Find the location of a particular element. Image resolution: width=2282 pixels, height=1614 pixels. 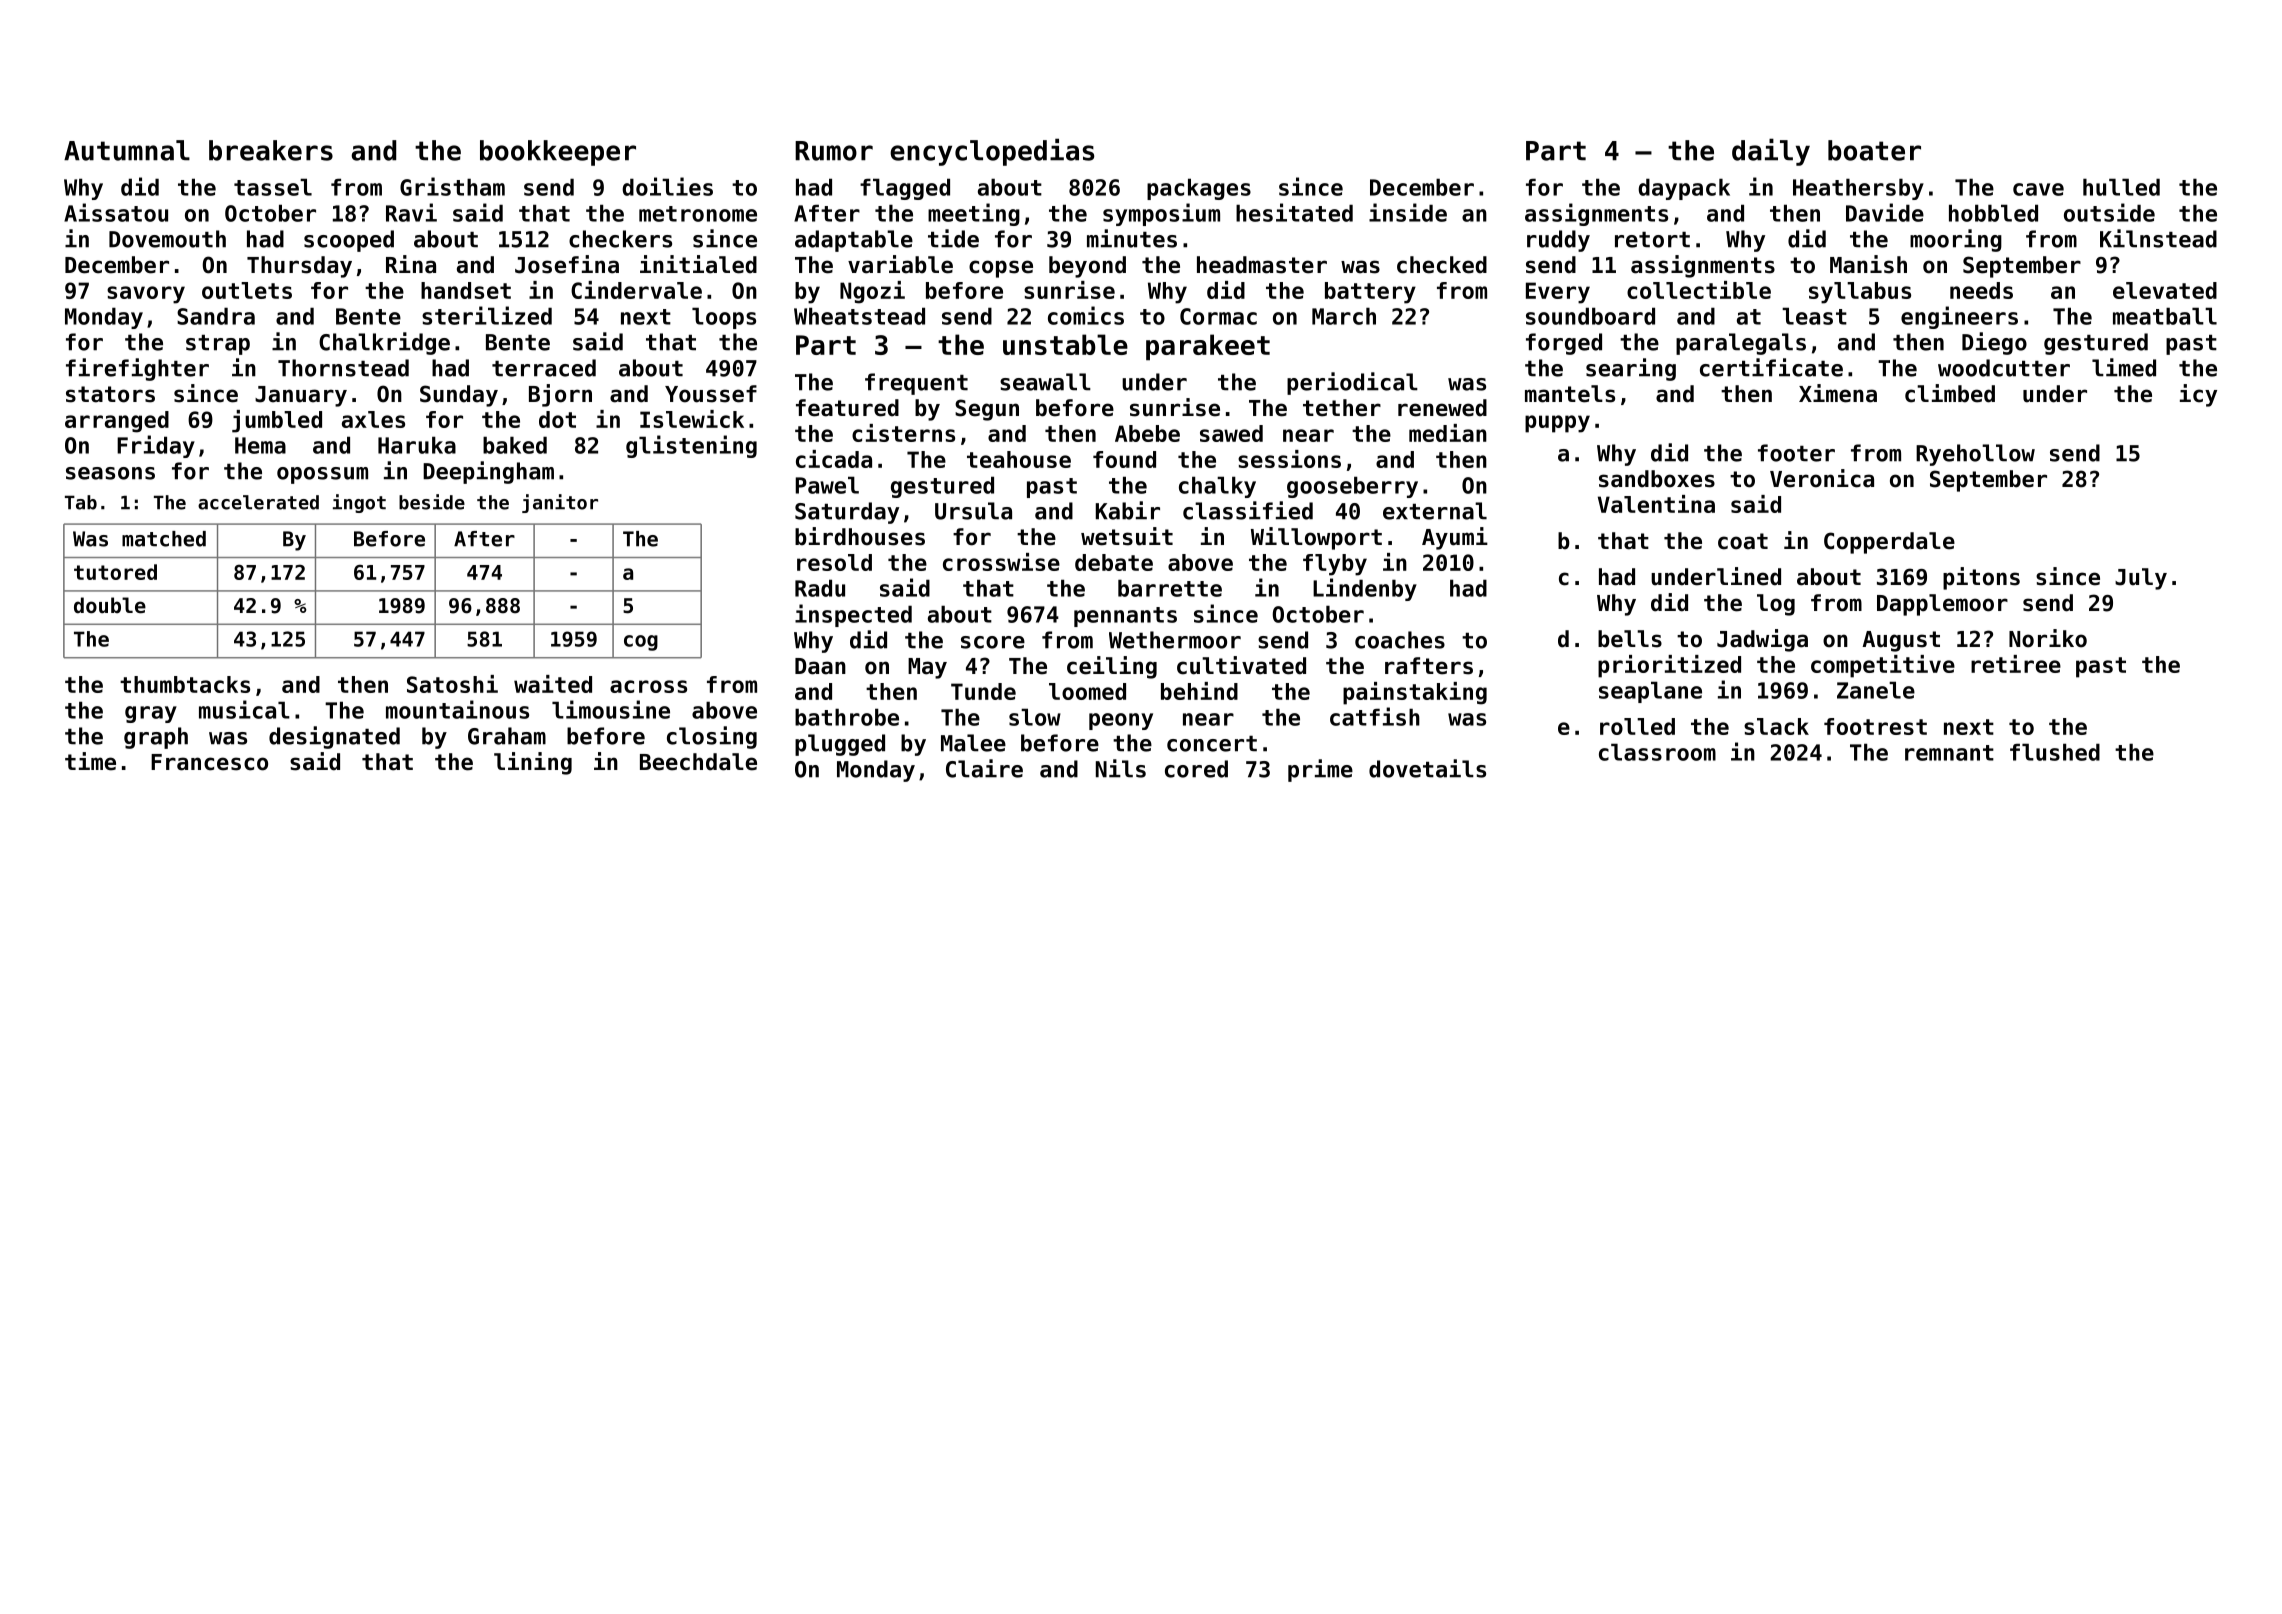

Rumor is located at coordinates (834, 151).
